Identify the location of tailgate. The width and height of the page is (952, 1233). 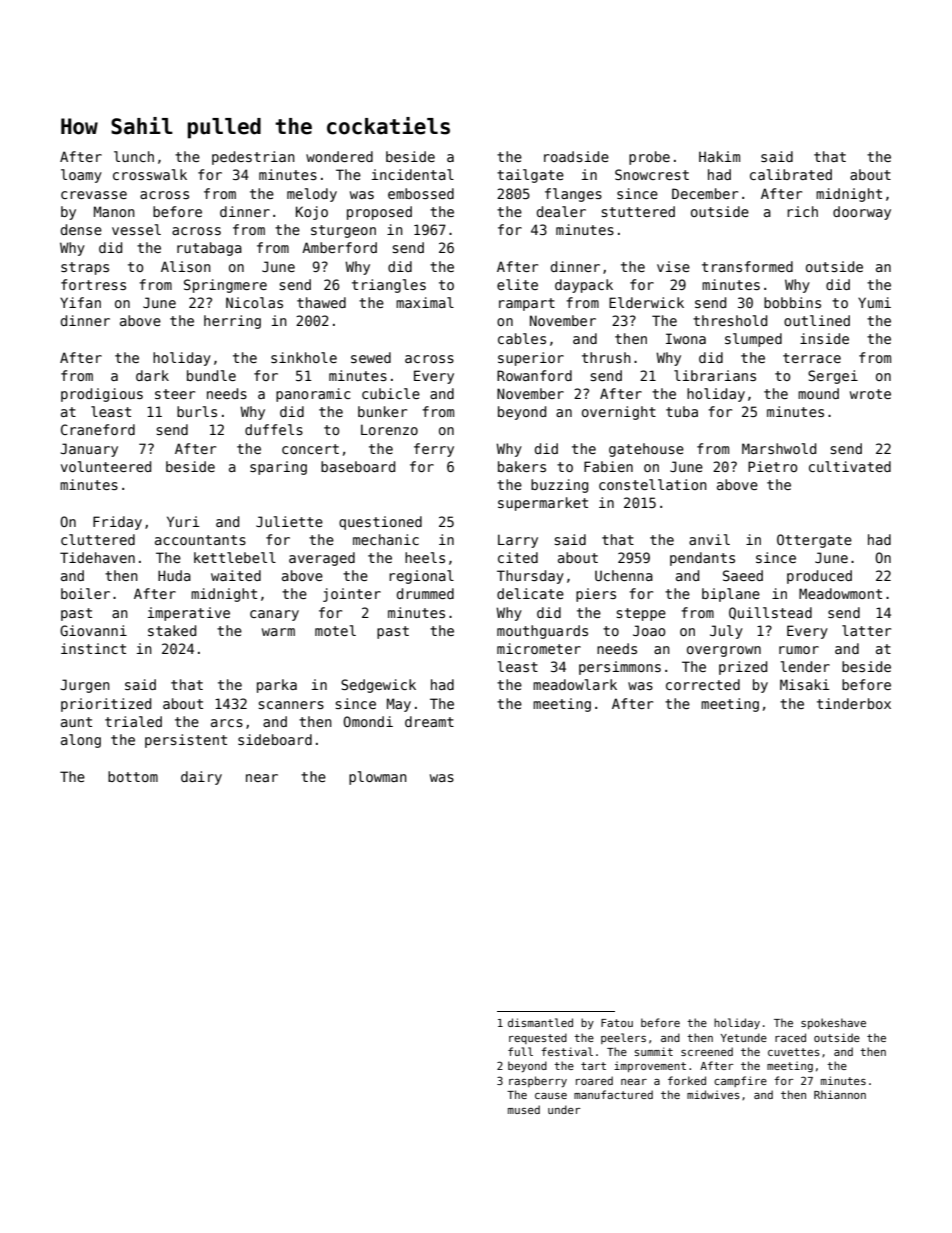
(530, 176).
